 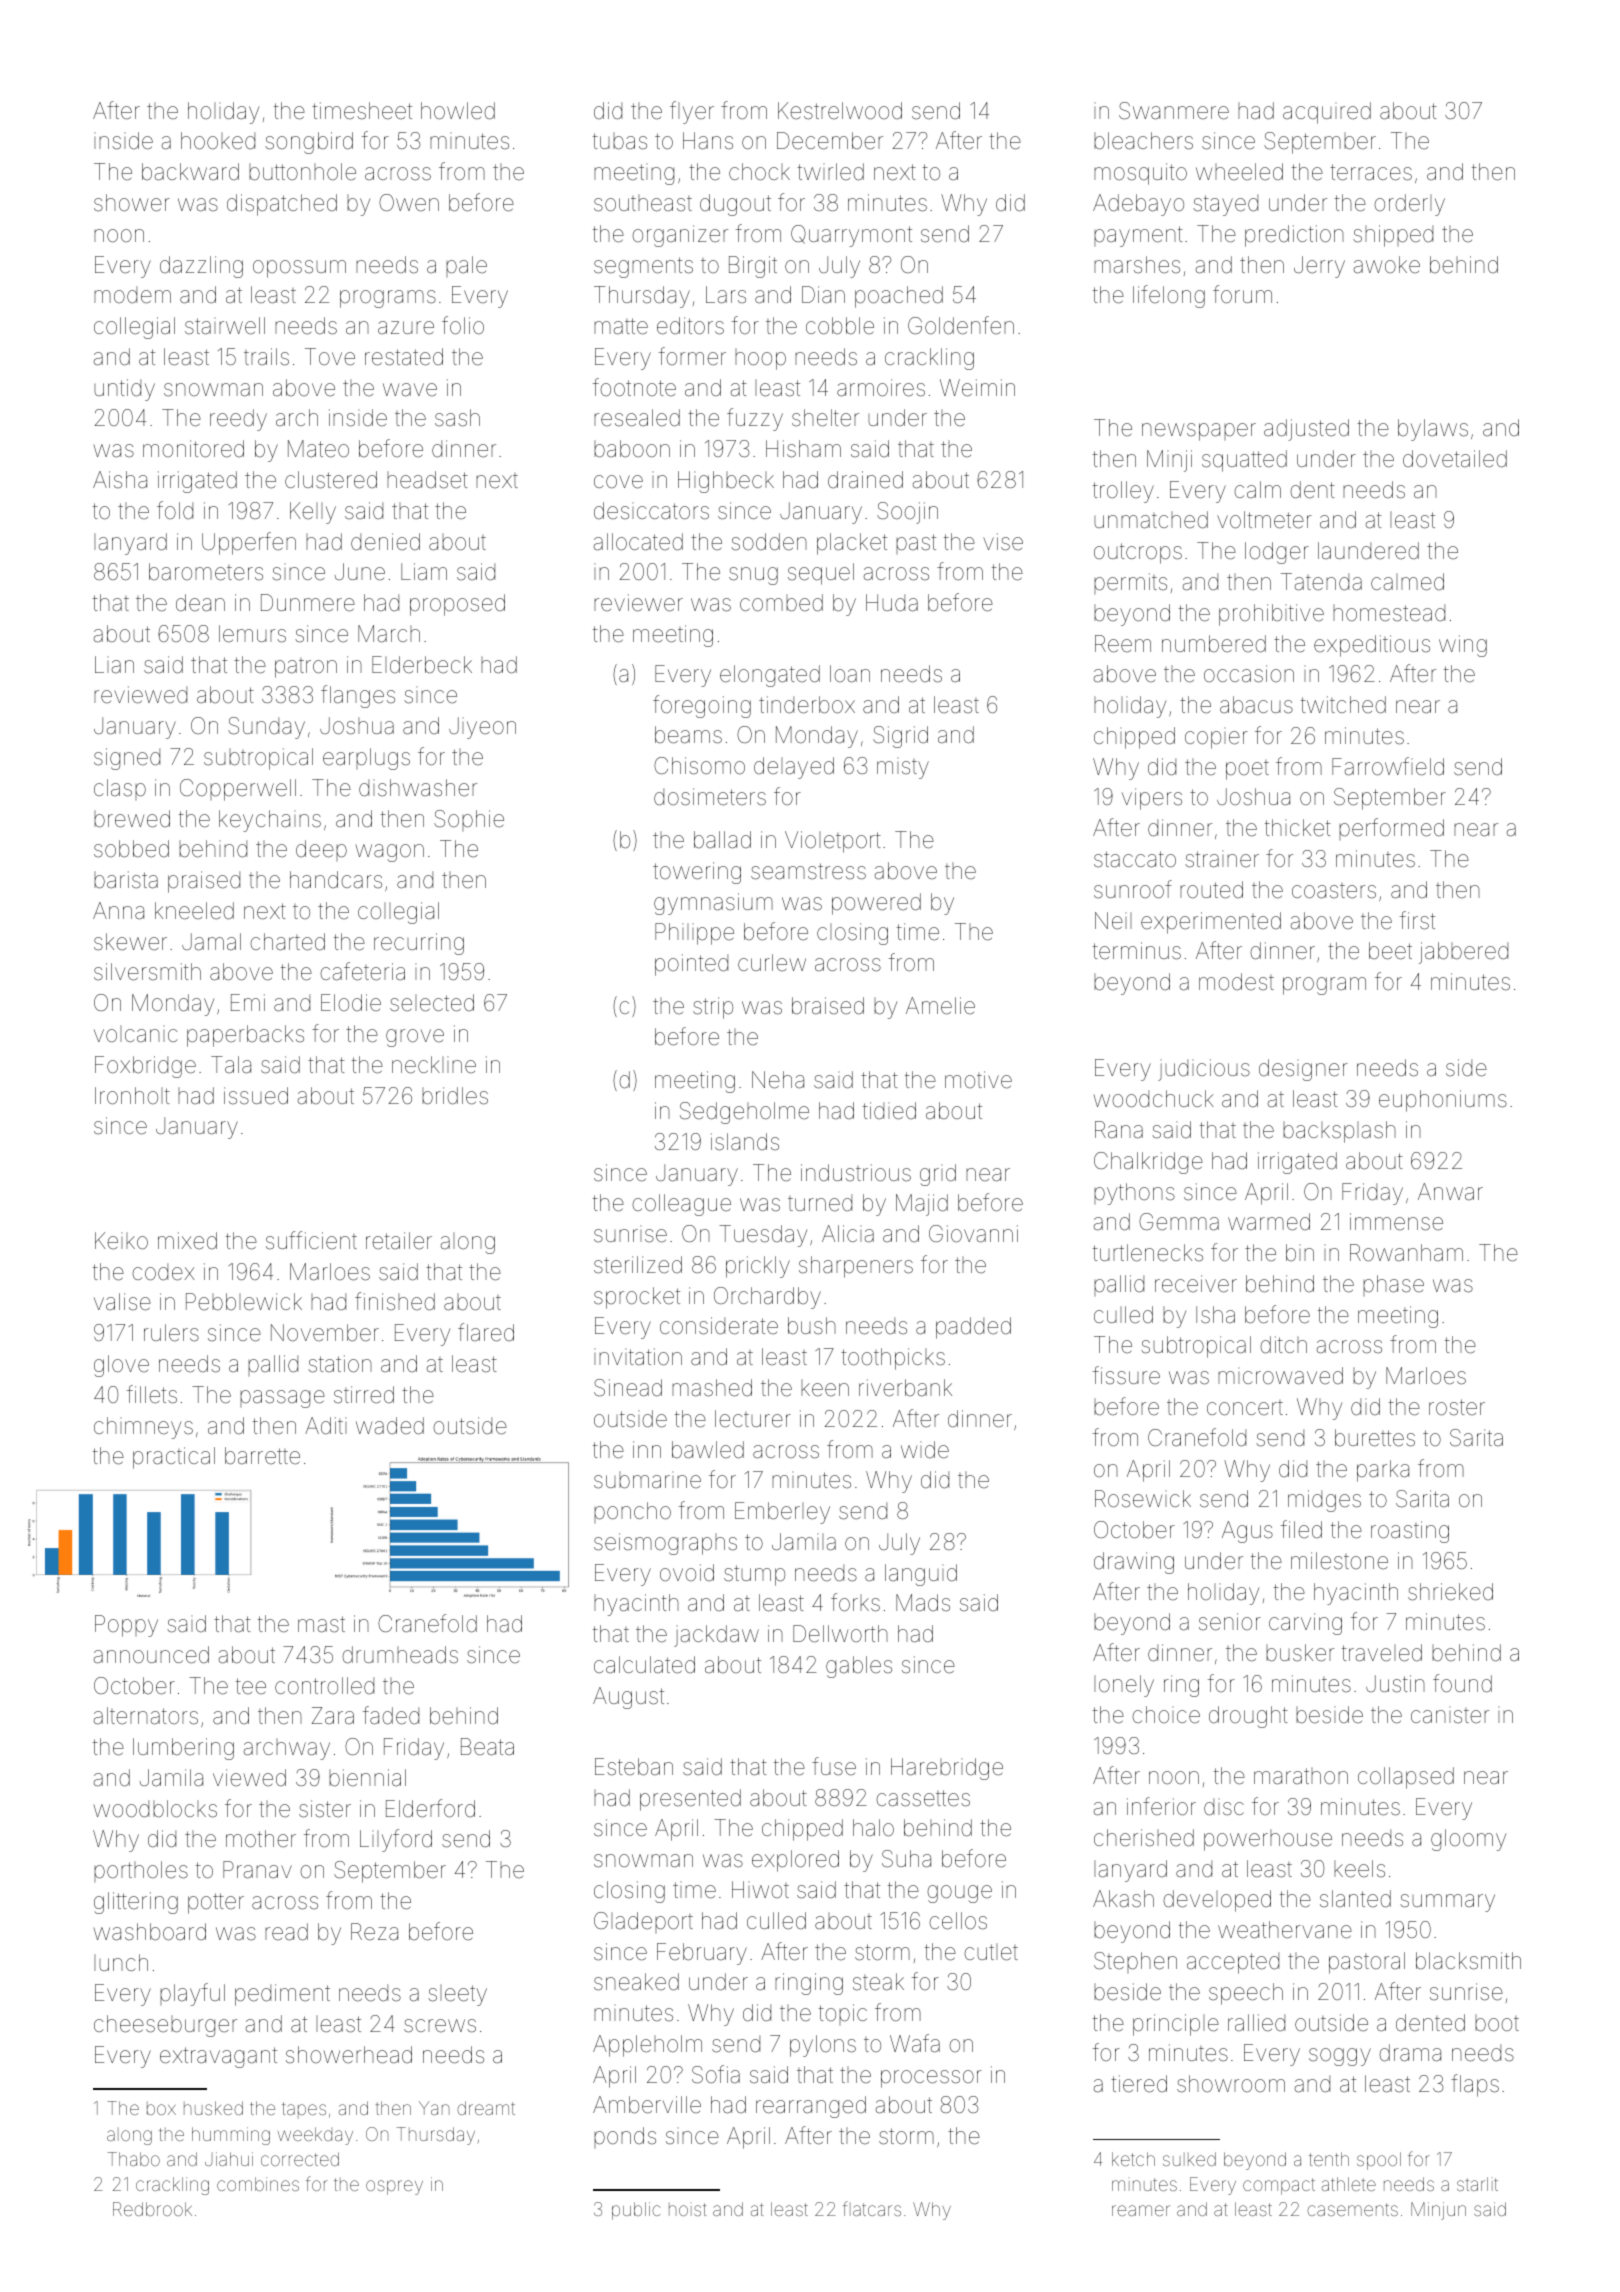 I want to click on station, so click(x=340, y=1364).
